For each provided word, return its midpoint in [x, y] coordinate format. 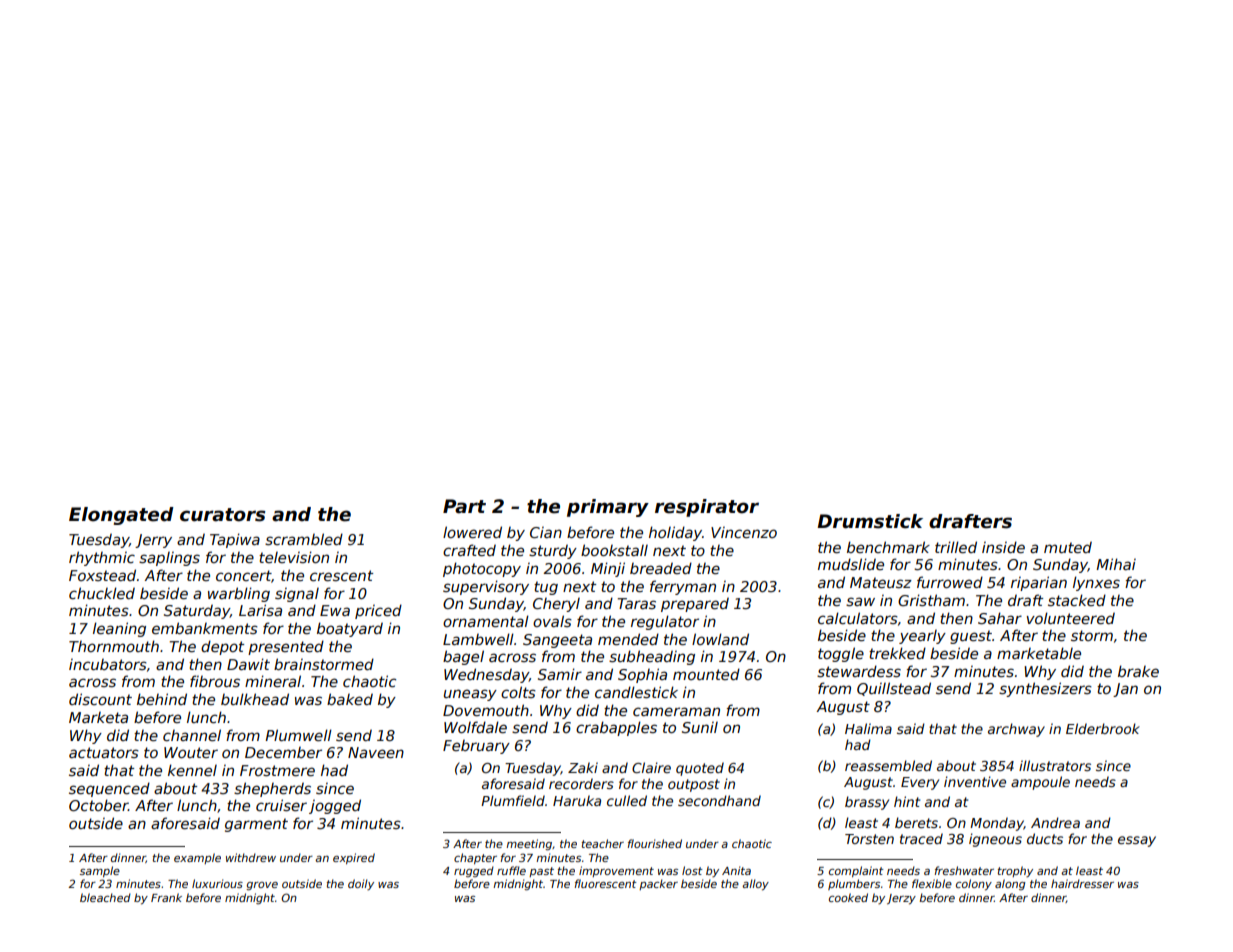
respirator [707, 508]
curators [223, 515]
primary [608, 508]
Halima [868, 728]
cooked [848, 897]
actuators [104, 752]
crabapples [616, 728]
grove [262, 886]
